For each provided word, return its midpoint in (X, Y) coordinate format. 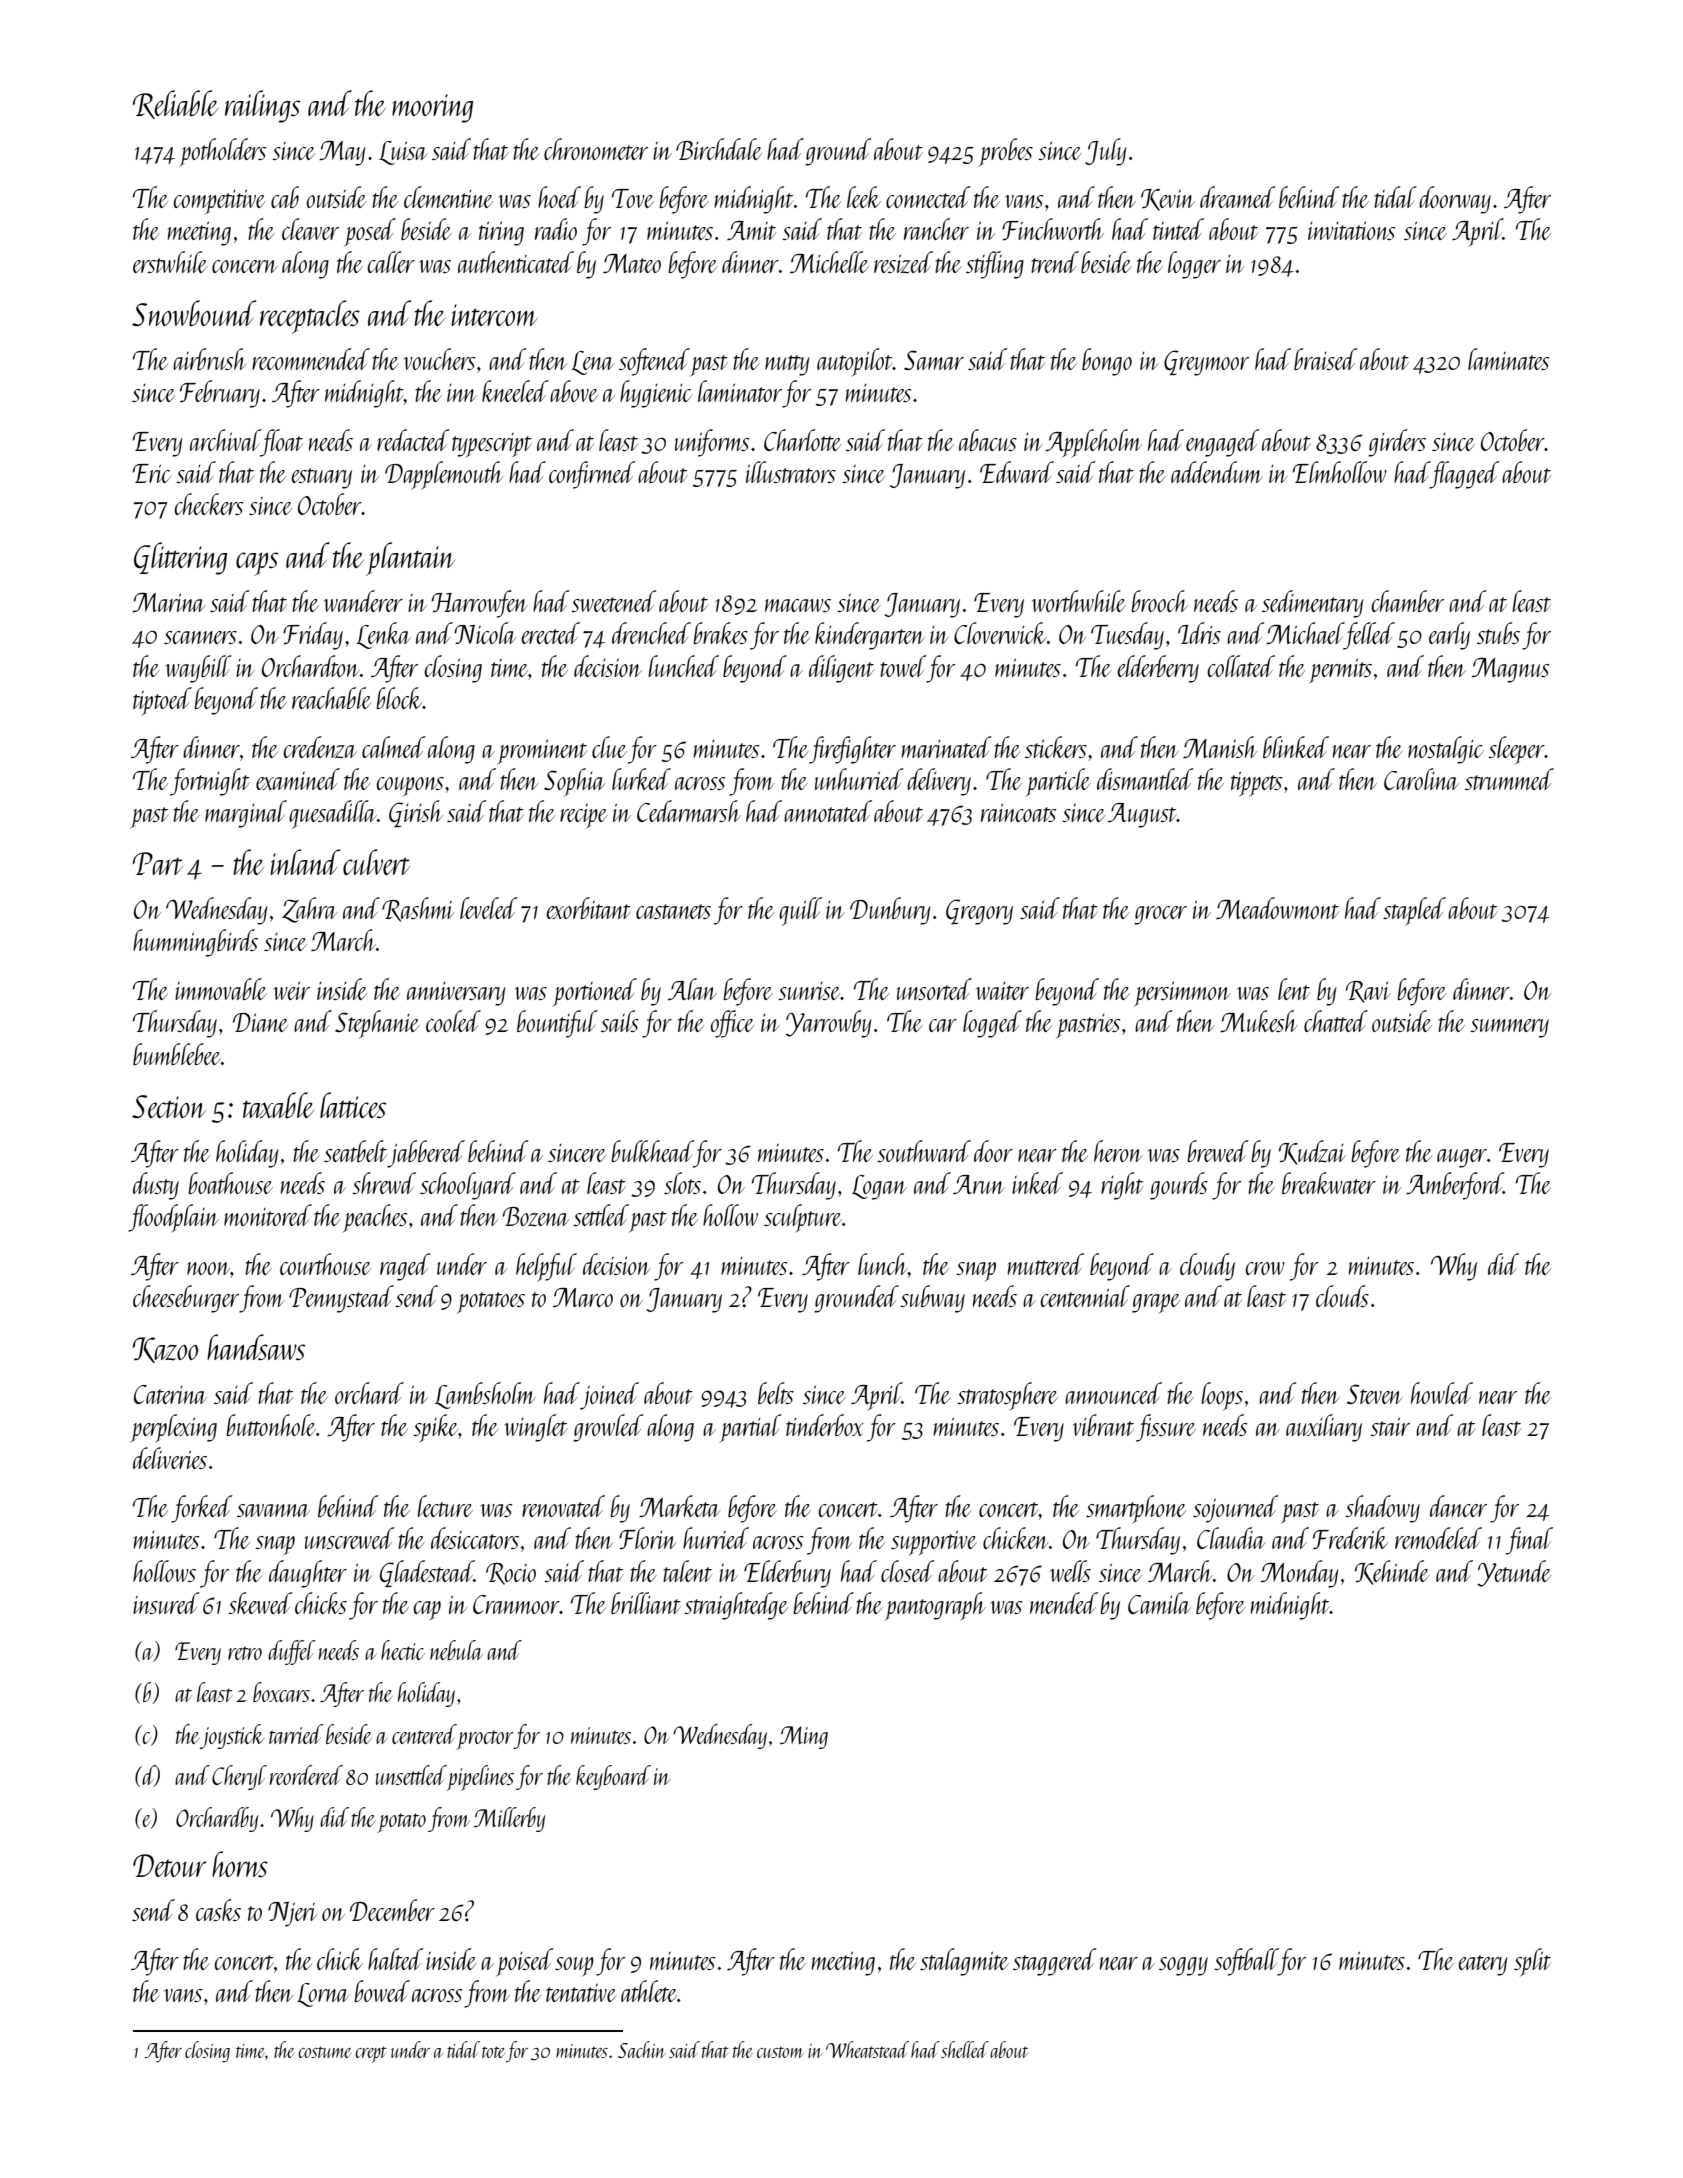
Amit (751, 230)
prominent (542, 752)
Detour (170, 1865)
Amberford (1454, 1186)
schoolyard (468, 1186)
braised (1326, 359)
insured (166, 1603)
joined (609, 1396)
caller (391, 262)
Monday (1300, 1574)
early (1449, 636)
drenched (651, 633)
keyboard (613, 1777)
